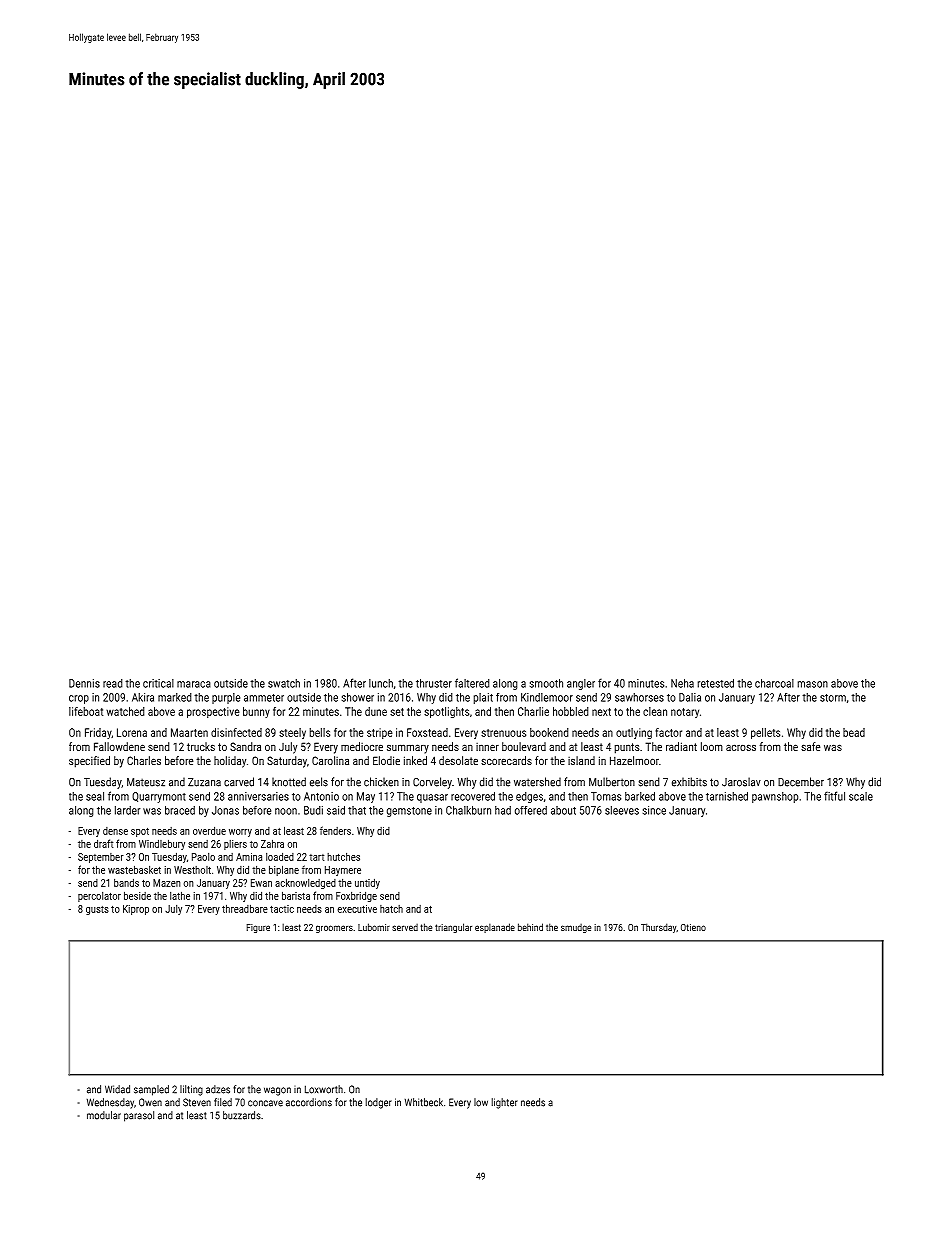 This image has width=952, height=1233. I want to click on storm, so click(833, 698).
